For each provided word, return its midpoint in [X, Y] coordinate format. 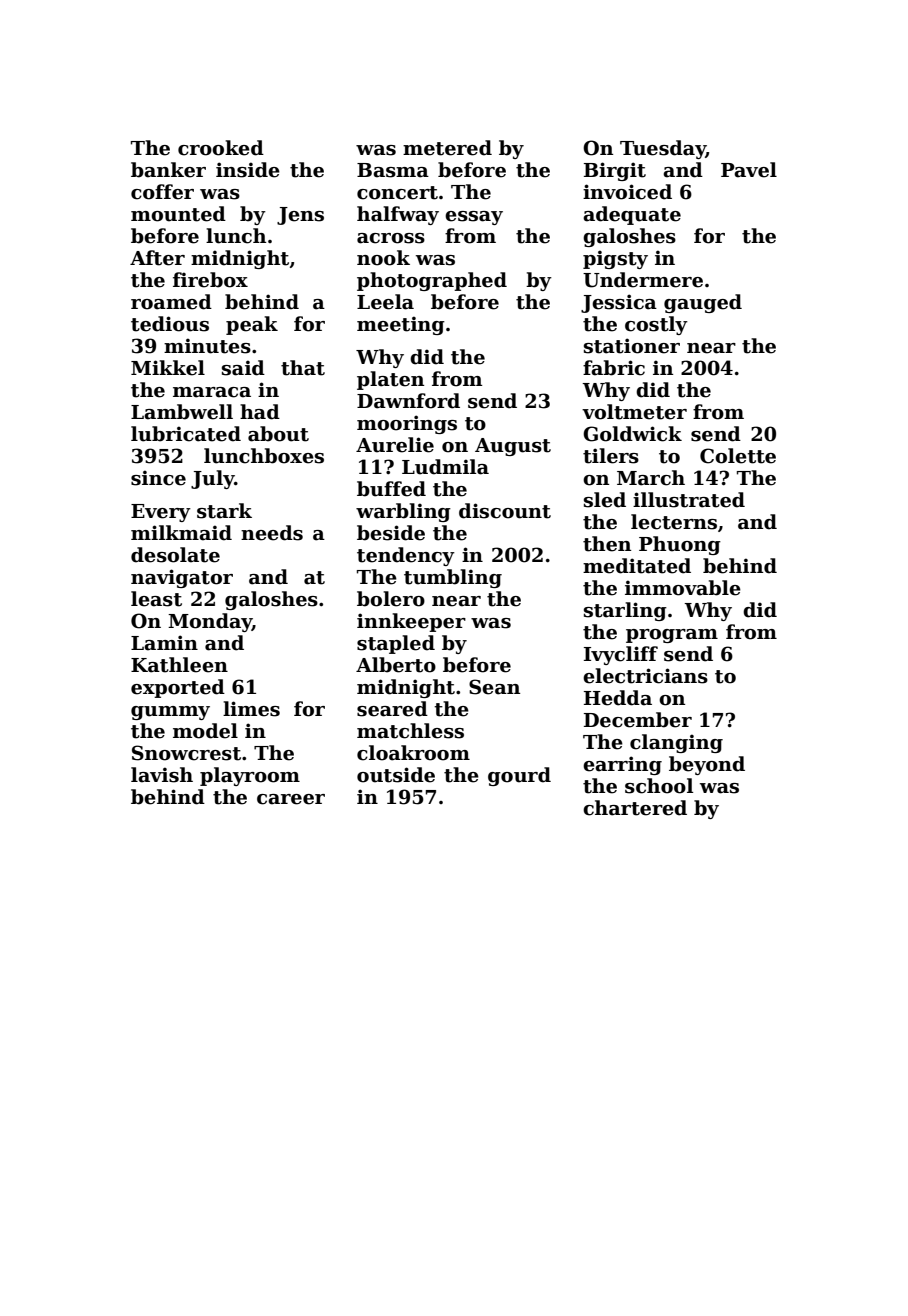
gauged [703, 303]
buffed [391, 489]
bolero [391, 599]
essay [474, 218]
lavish [162, 775]
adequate [632, 215]
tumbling [453, 578]
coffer [162, 192]
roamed [171, 302]
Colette [738, 456]
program [672, 636]
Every [161, 513]
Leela [385, 302]
